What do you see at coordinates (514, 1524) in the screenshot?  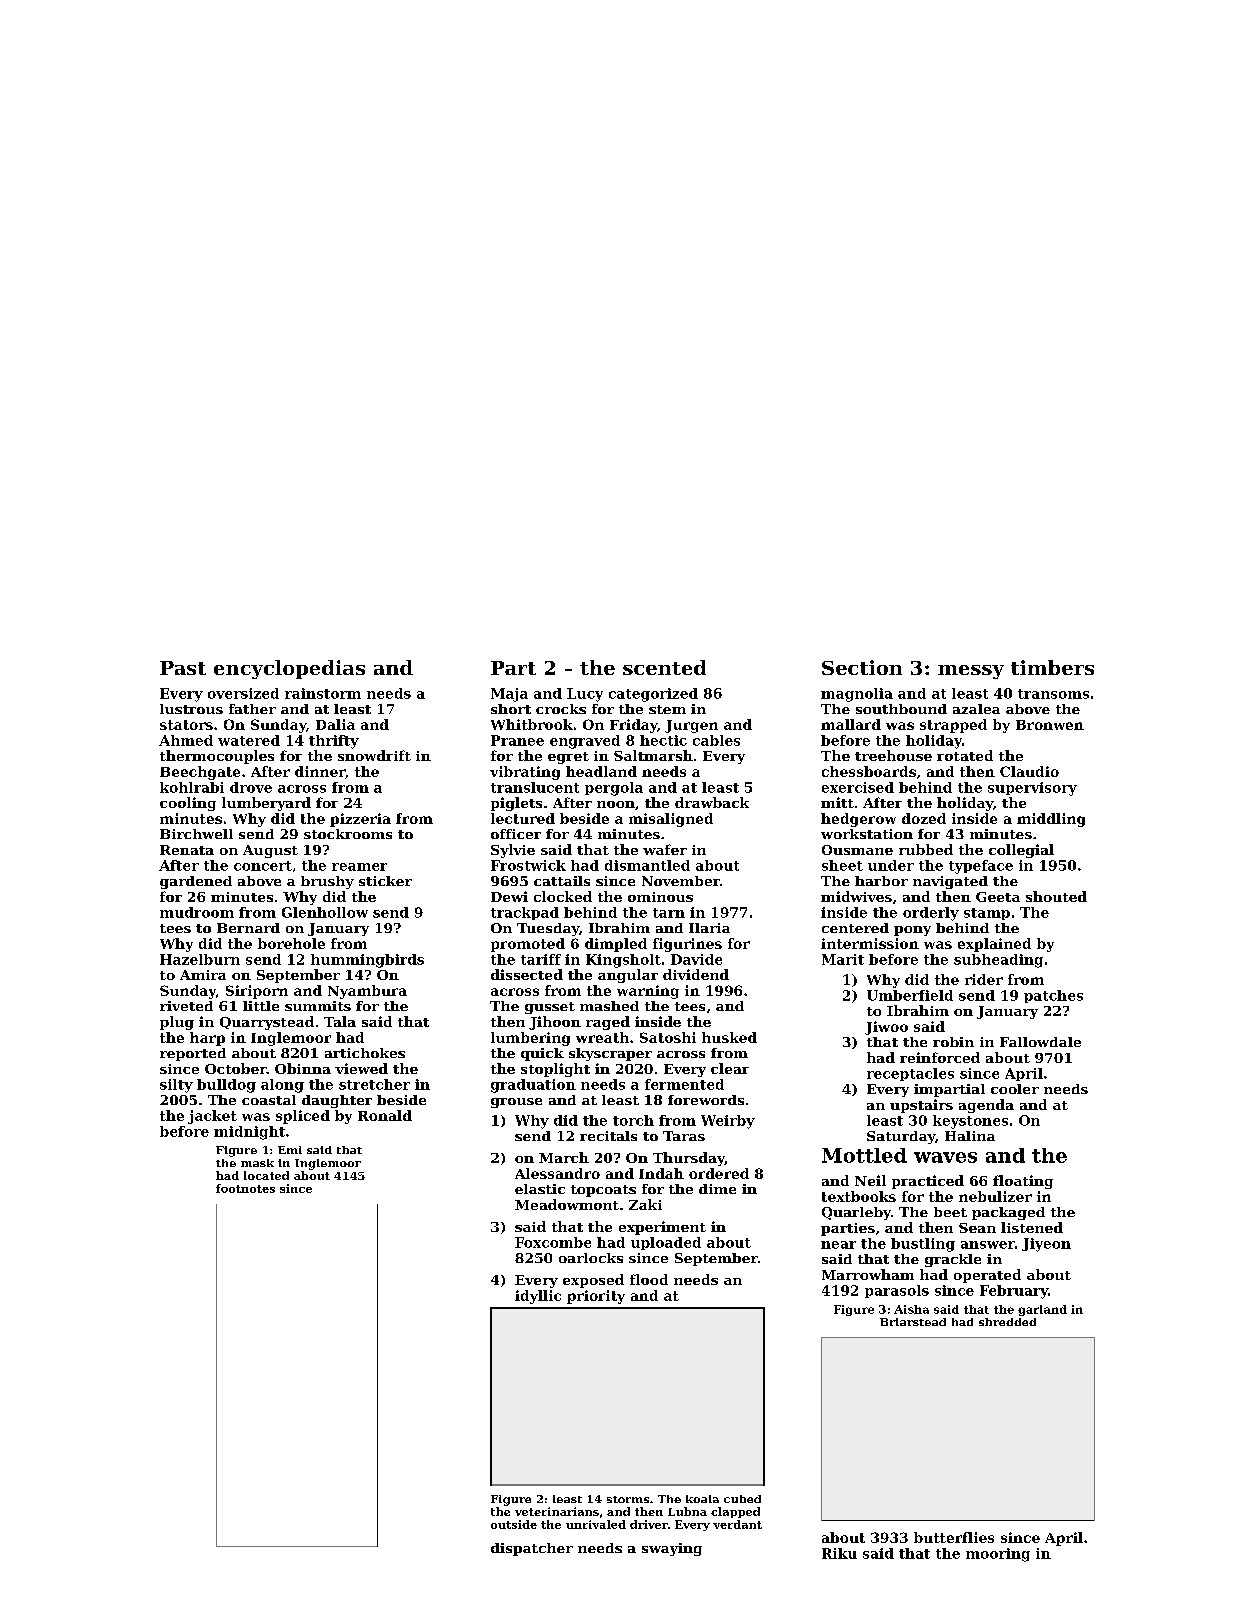 I see `outside` at bounding box center [514, 1524].
